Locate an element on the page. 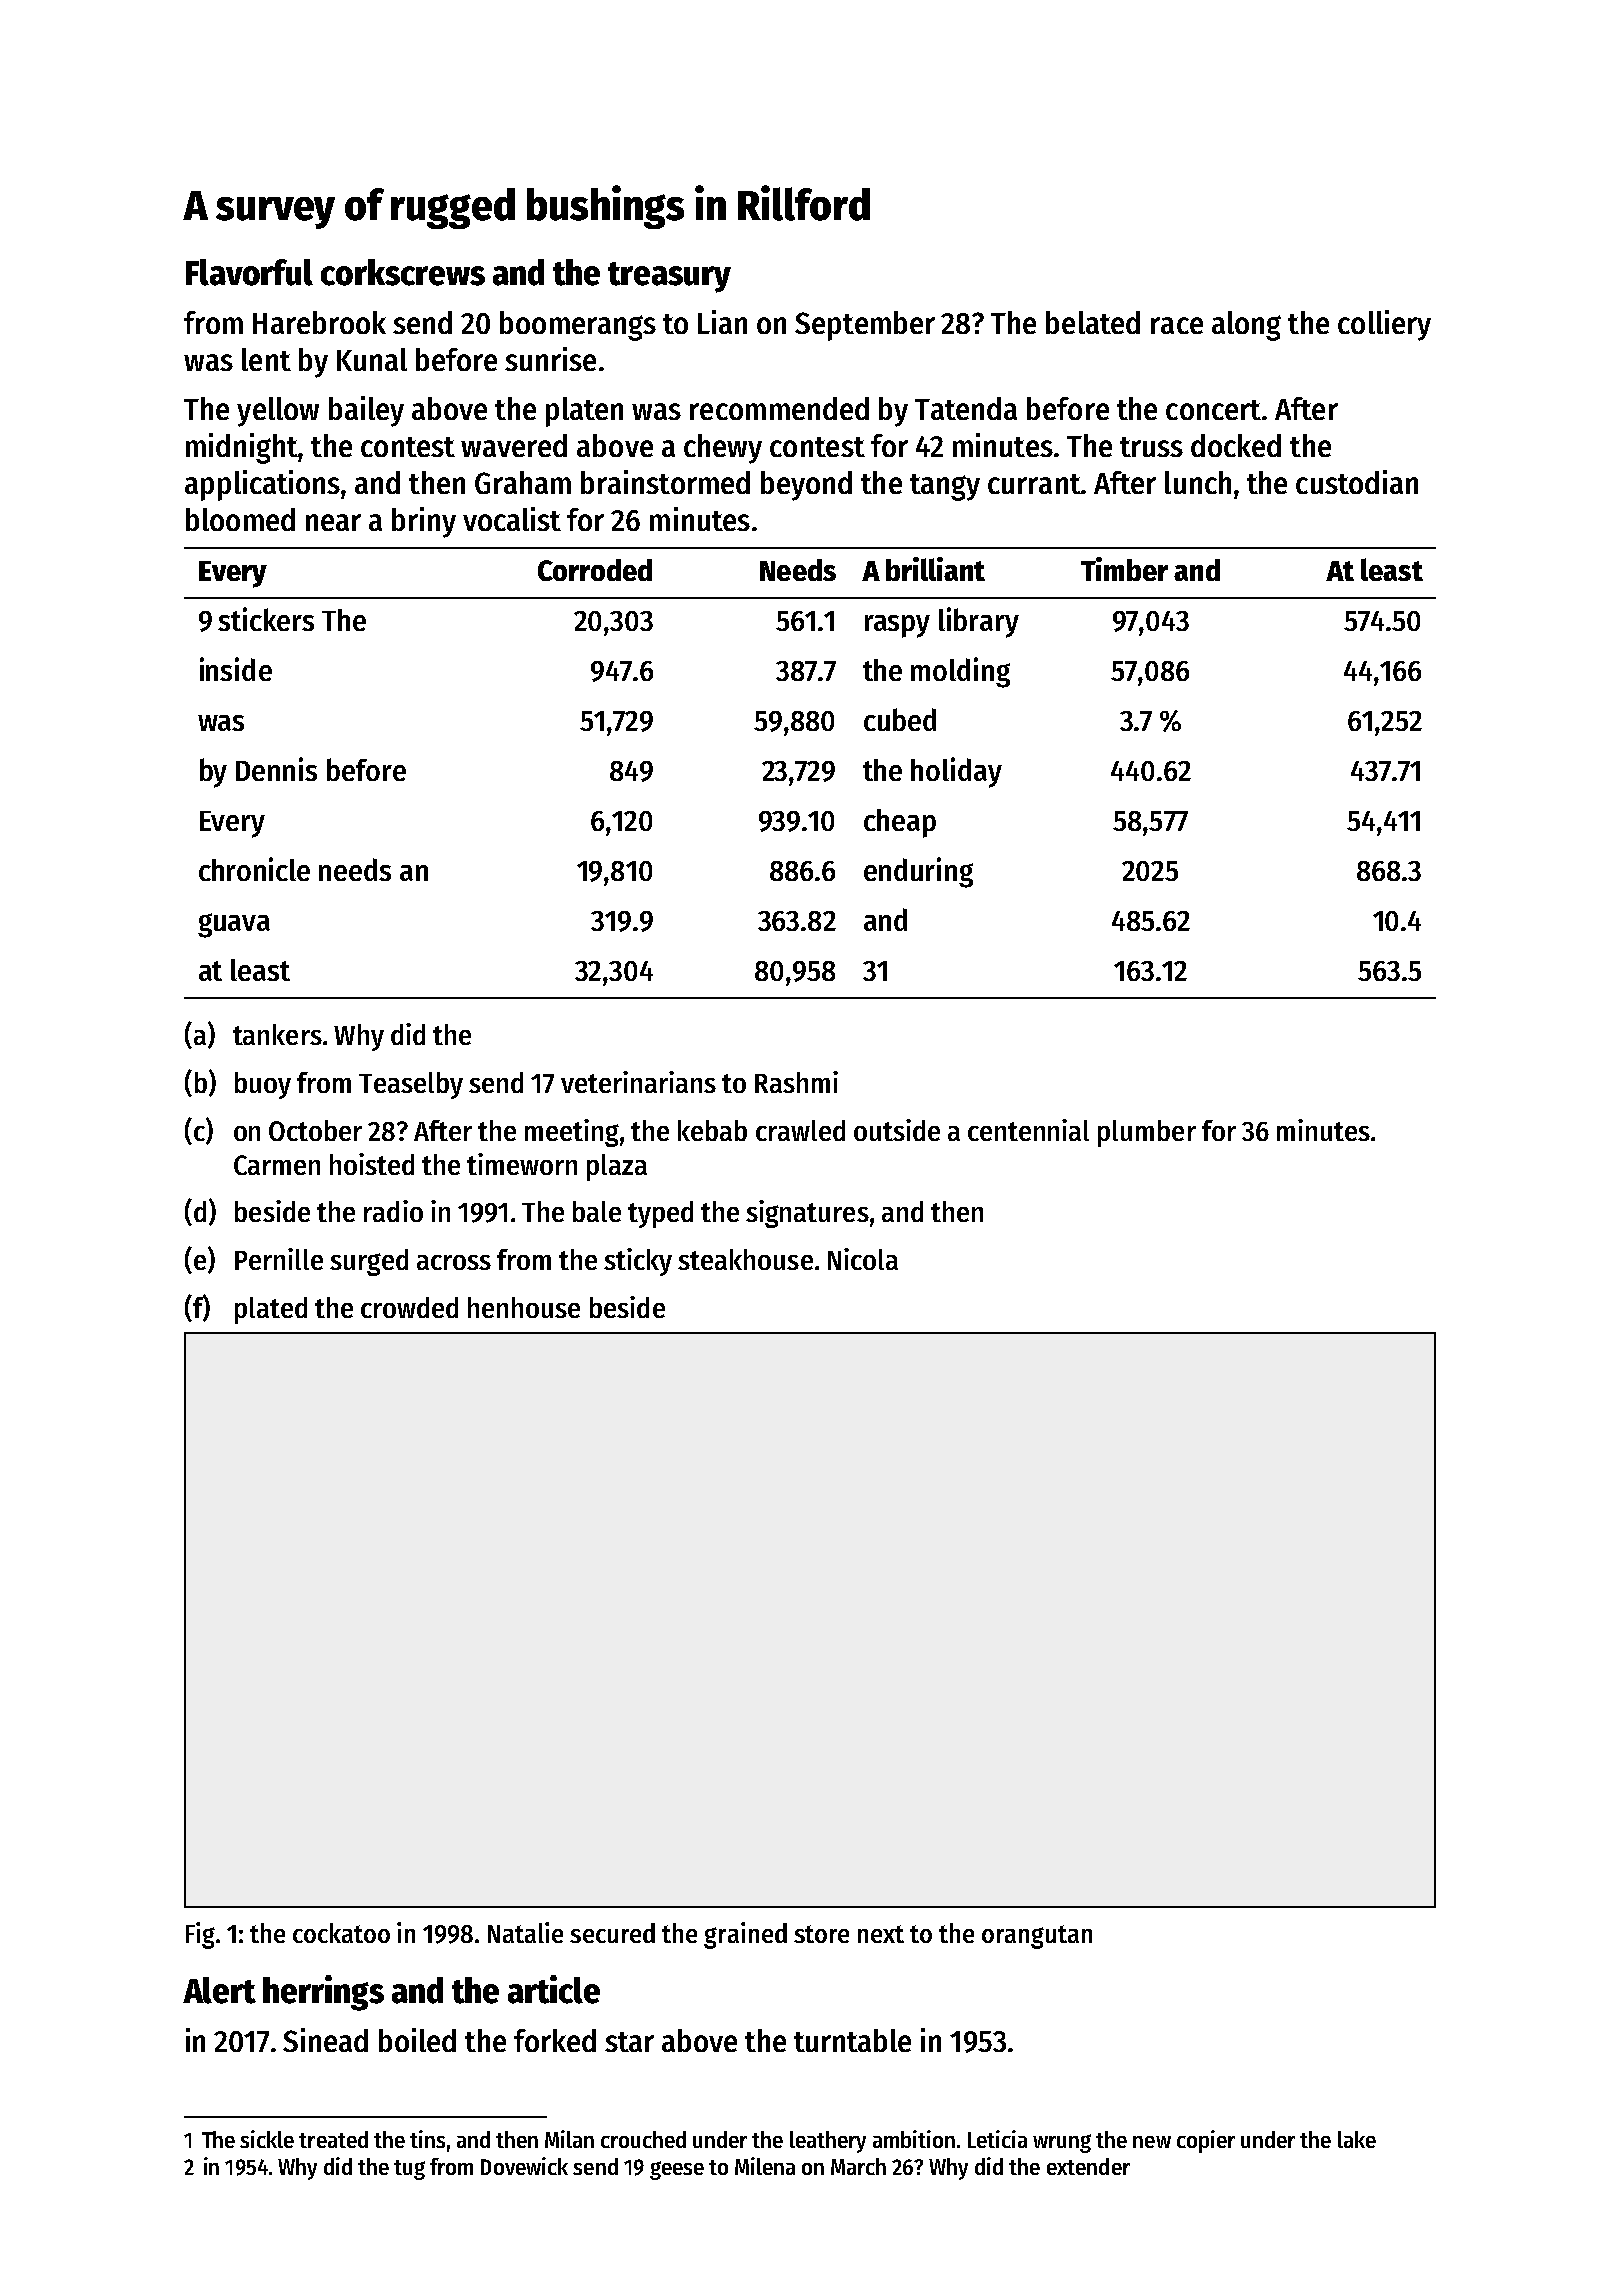 The image size is (1620, 2292). tug is located at coordinates (409, 2170).
